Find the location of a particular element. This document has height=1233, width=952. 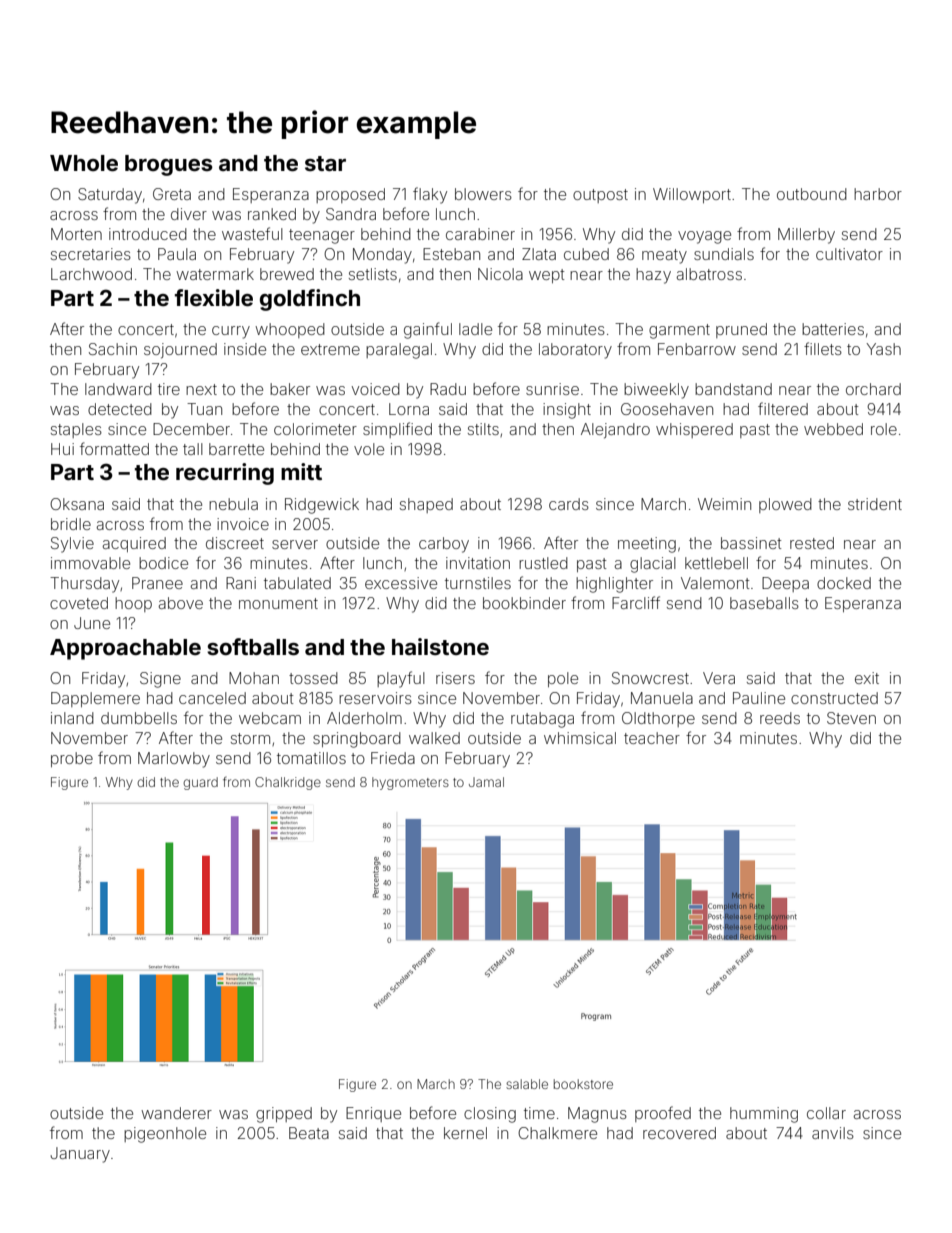

carboy is located at coordinates (444, 545).
